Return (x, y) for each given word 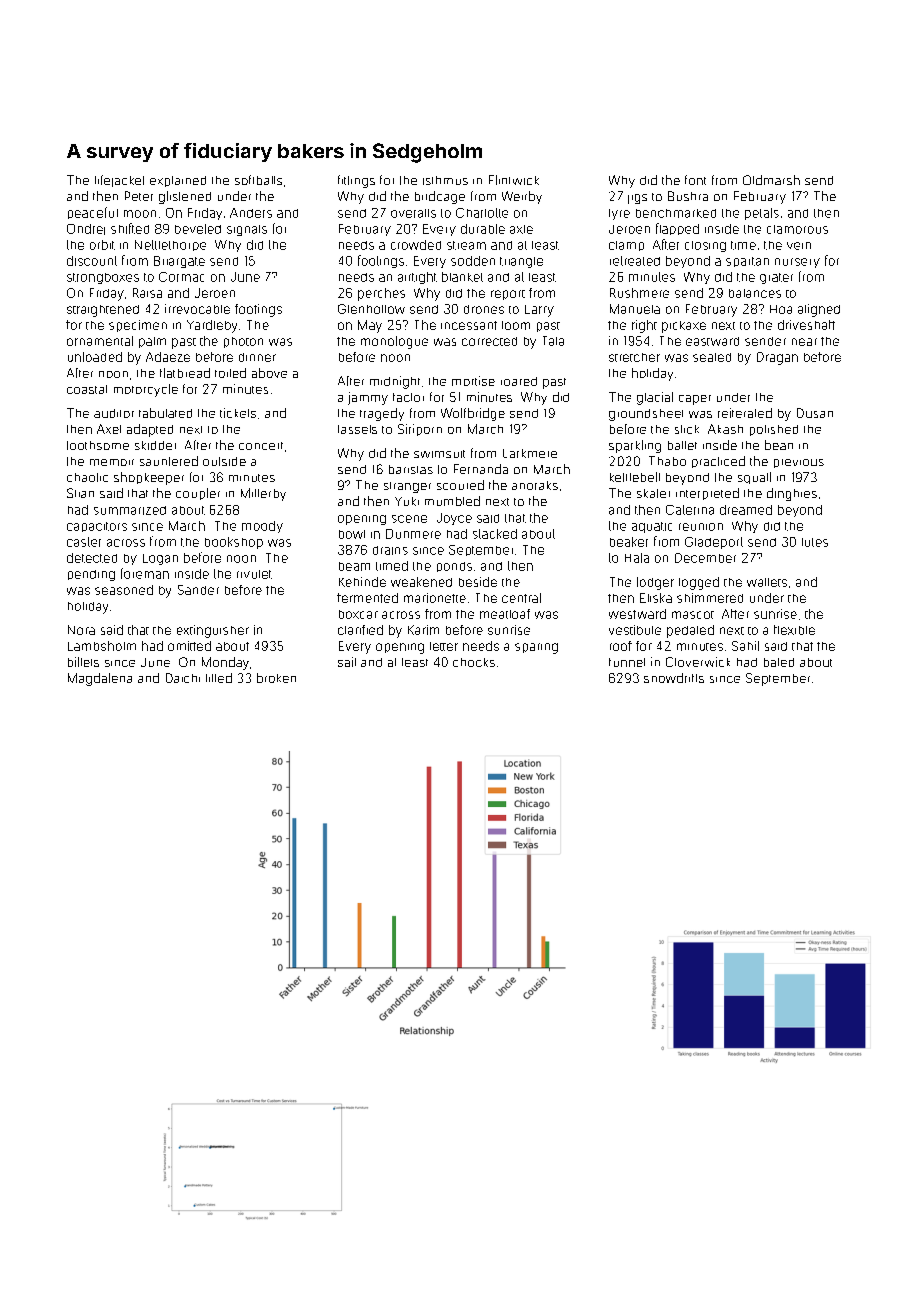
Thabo (667, 461)
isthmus (445, 180)
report (508, 295)
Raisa (147, 293)
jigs (637, 199)
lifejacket (119, 181)
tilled (219, 678)
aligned (819, 310)
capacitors (97, 527)
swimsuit (439, 454)
